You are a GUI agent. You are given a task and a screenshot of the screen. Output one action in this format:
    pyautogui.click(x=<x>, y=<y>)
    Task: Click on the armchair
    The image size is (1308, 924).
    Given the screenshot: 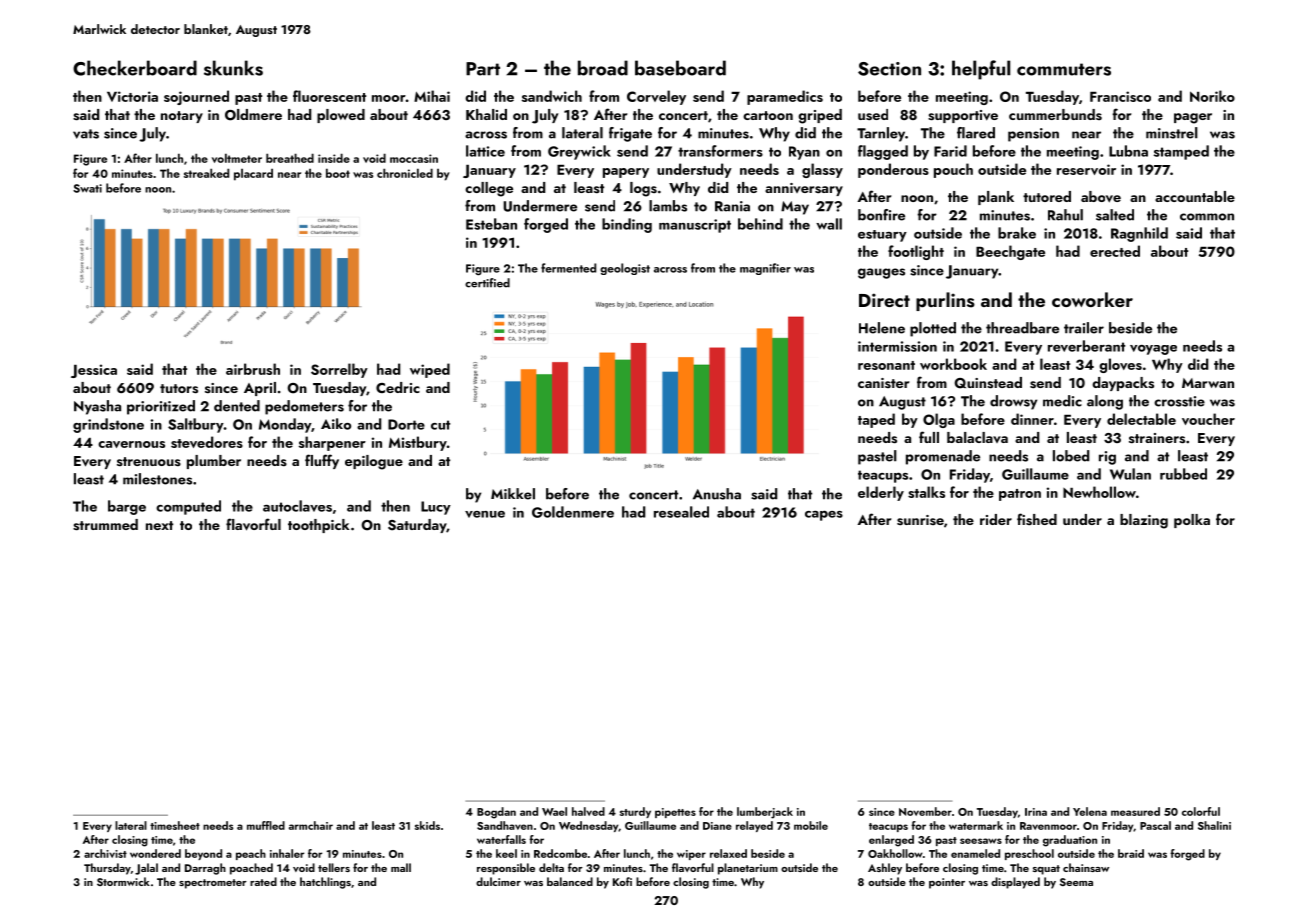 What is the action you would take?
    pyautogui.click(x=311, y=825)
